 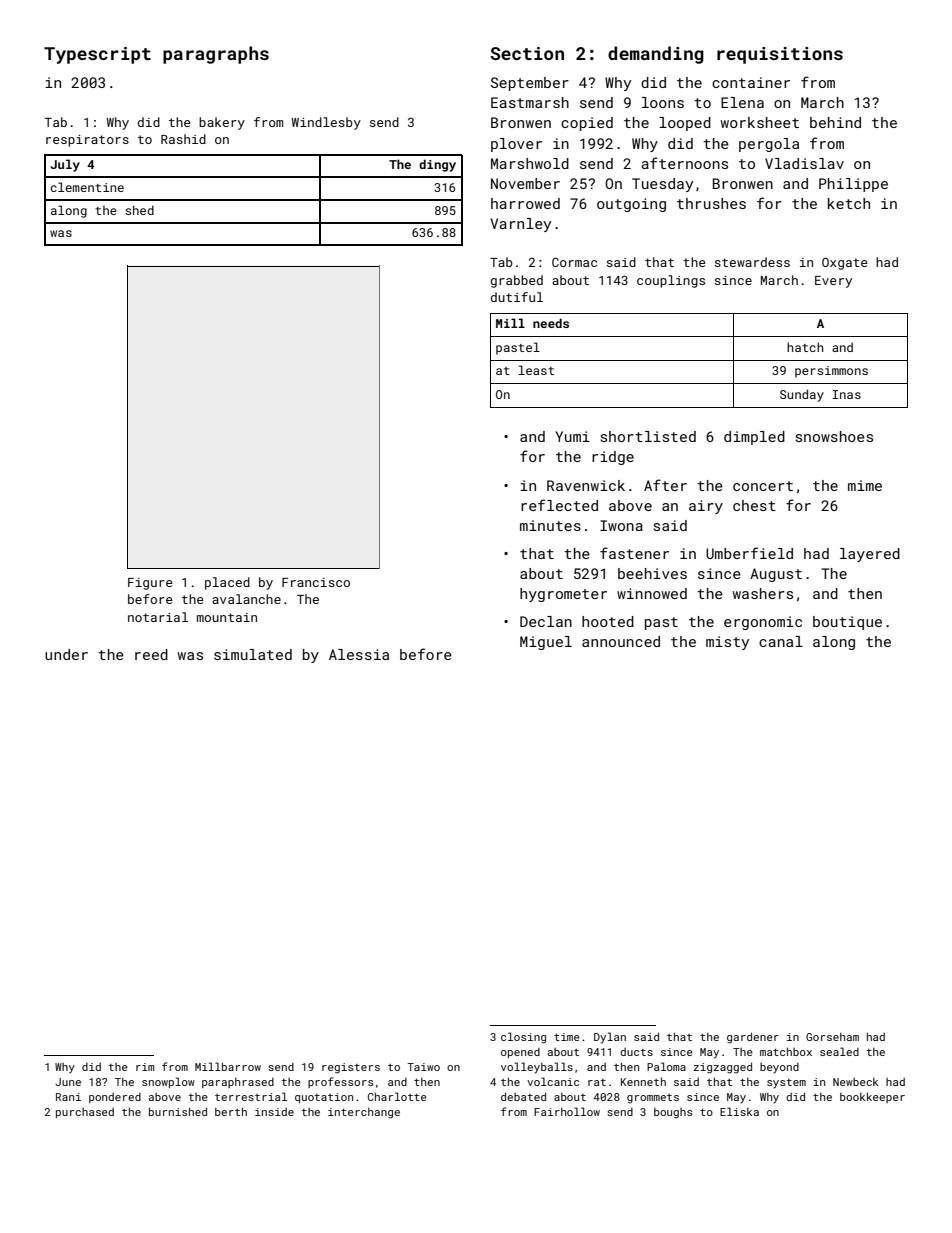 What do you see at coordinates (527, 53) in the page?
I see `Section` at bounding box center [527, 53].
